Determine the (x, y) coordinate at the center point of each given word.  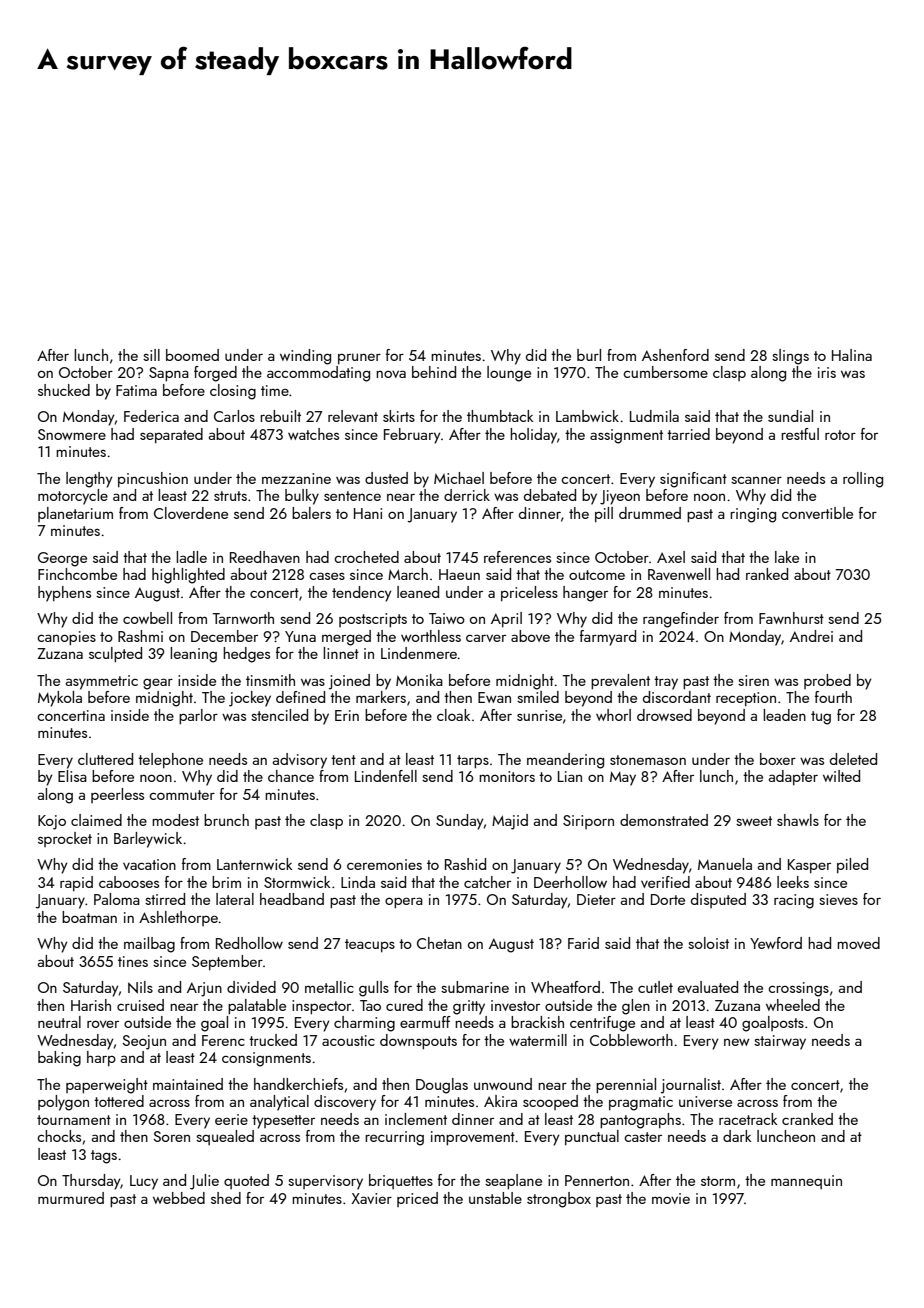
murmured (71, 1198)
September (227, 962)
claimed (96, 820)
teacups (370, 945)
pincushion (153, 479)
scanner (756, 480)
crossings (798, 989)
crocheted (366, 557)
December (224, 636)
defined (300, 697)
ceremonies (384, 864)
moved (858, 943)
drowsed (664, 715)
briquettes (401, 1181)
